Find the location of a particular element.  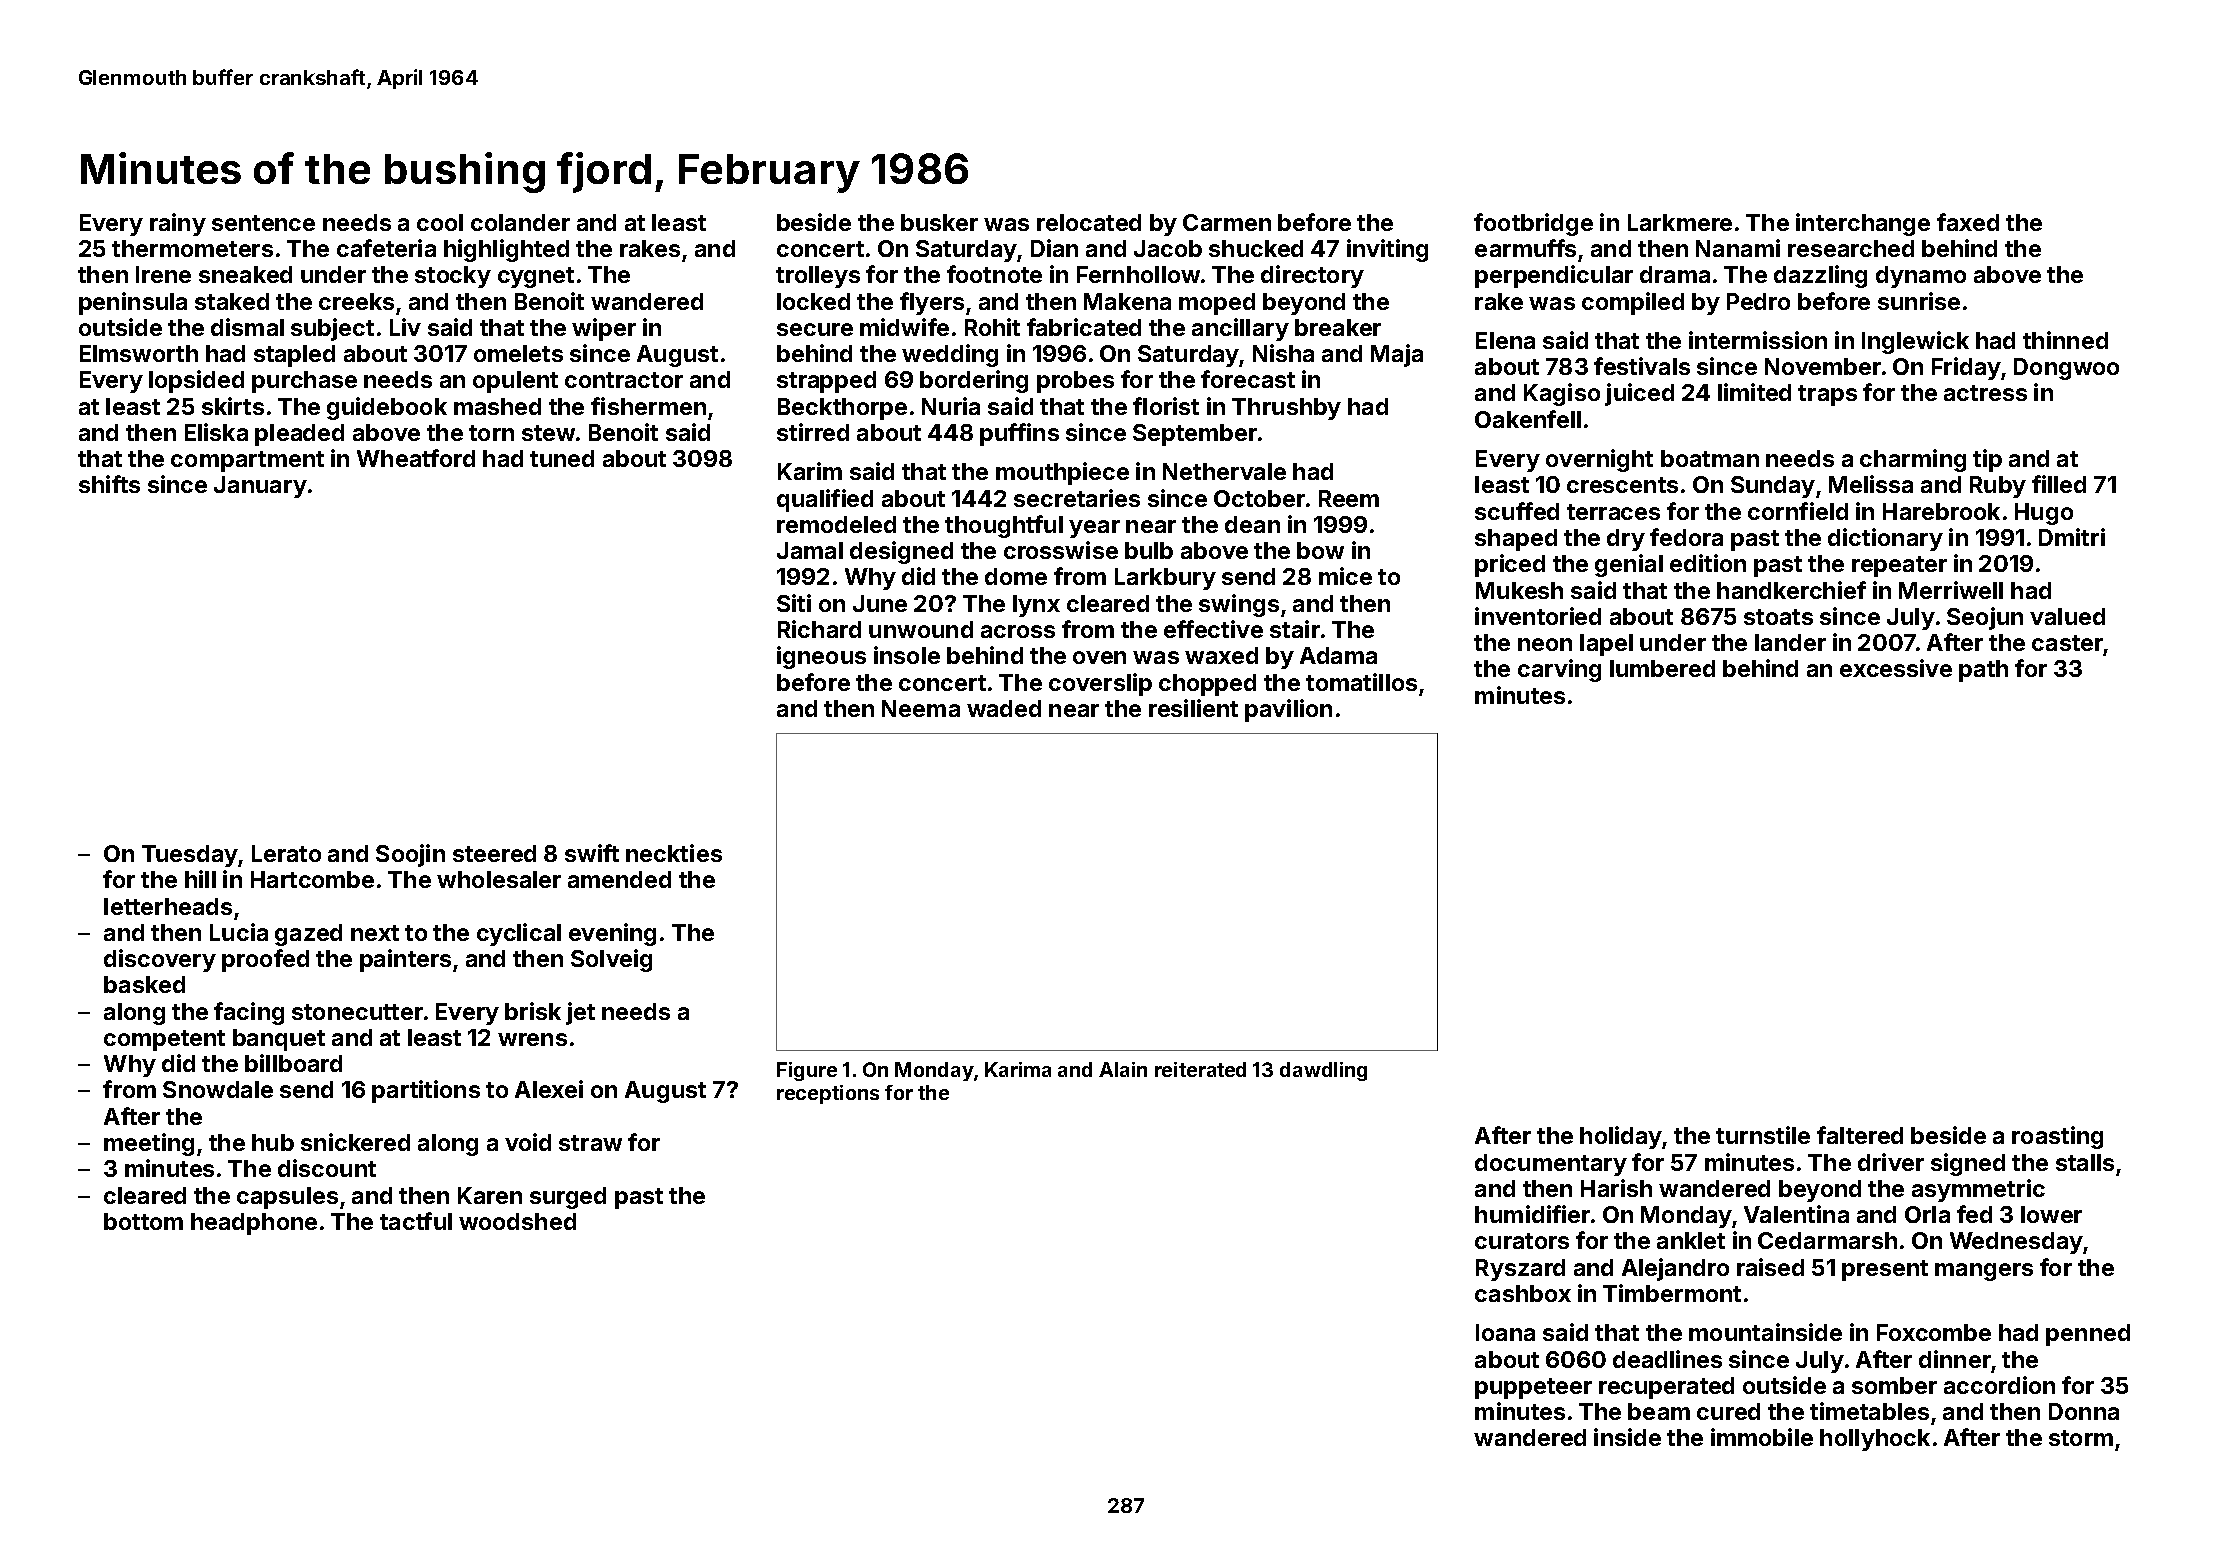

roasting is located at coordinates (2057, 1137).
